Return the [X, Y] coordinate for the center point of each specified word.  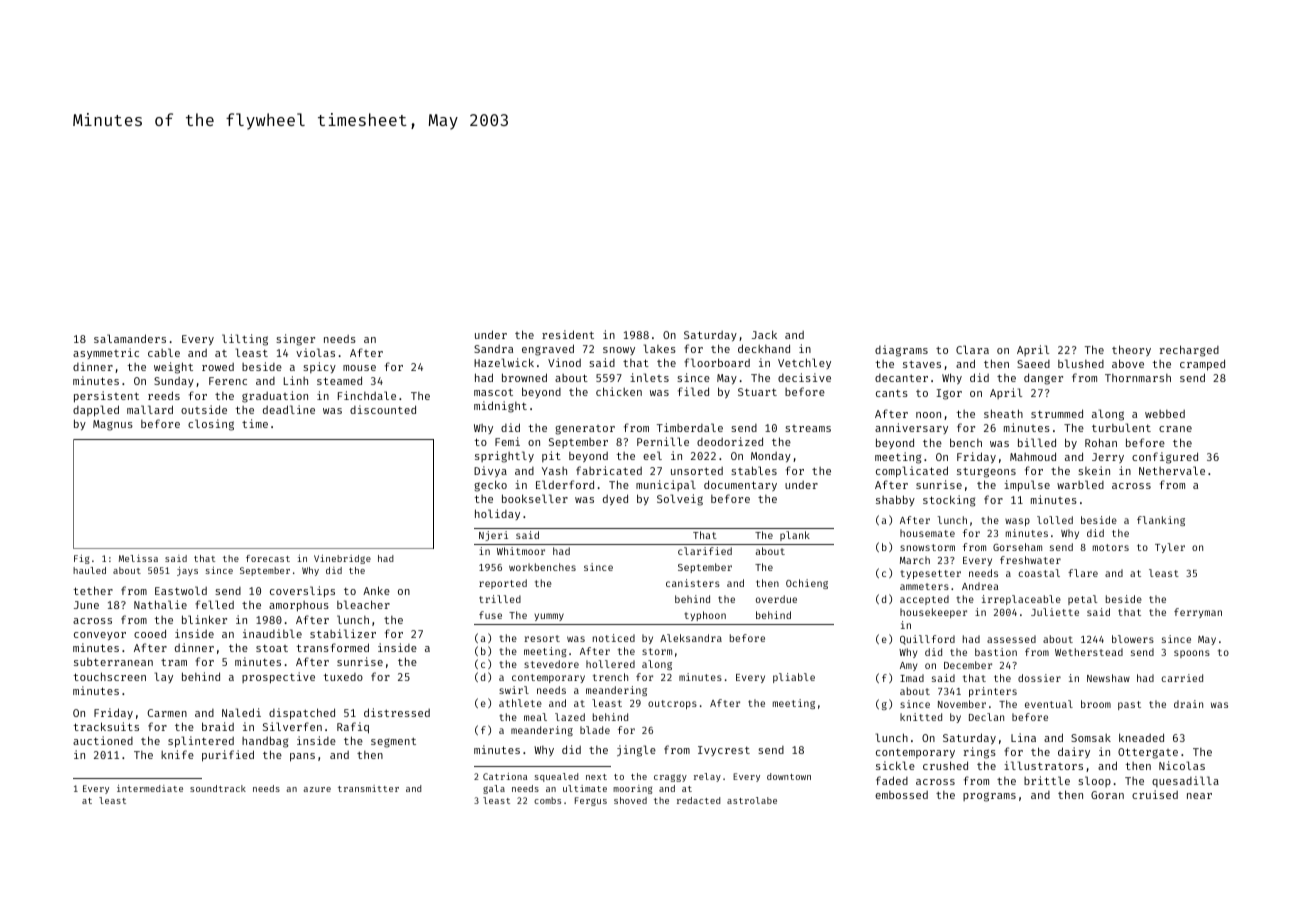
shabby [895, 500]
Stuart [757, 392]
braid [218, 726]
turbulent [1121, 427]
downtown [789, 776]
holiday [497, 514]
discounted [383, 409]
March [915, 560]
